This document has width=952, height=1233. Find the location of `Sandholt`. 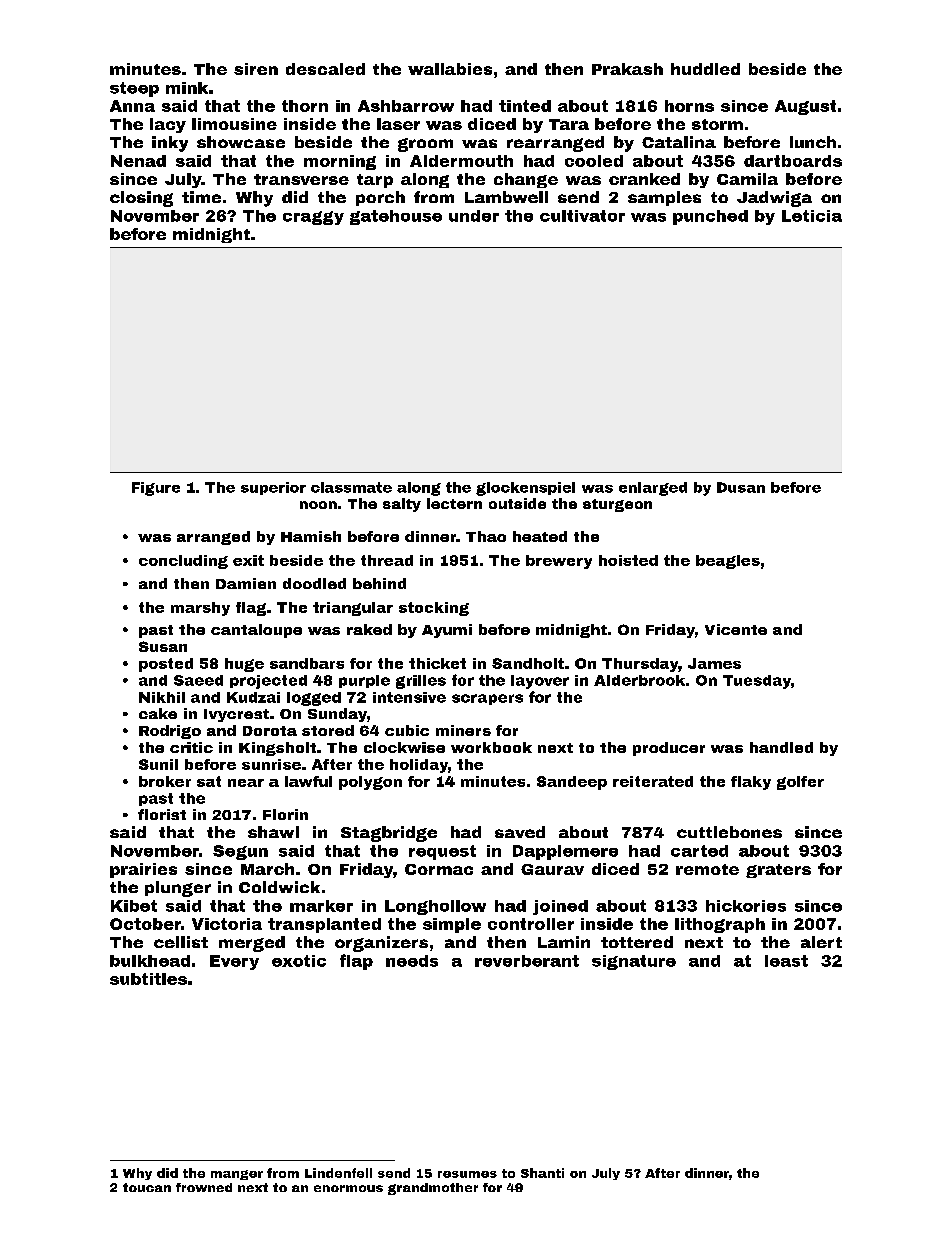

Sandholt is located at coordinates (528, 663).
